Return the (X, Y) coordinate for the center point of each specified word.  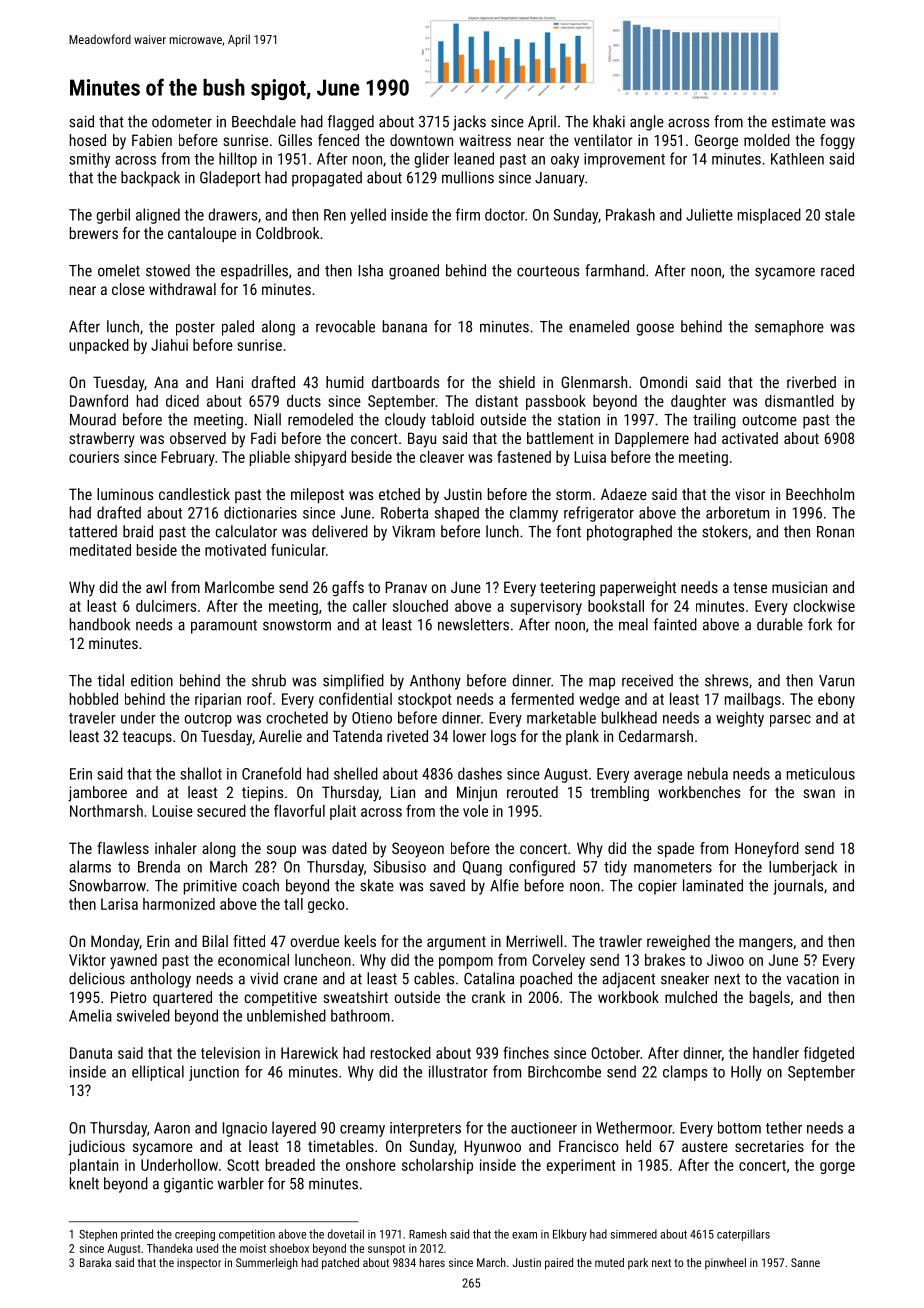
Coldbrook (287, 233)
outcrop (208, 720)
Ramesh (428, 1234)
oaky (565, 160)
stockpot (425, 700)
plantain (94, 1166)
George (716, 142)
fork (820, 624)
